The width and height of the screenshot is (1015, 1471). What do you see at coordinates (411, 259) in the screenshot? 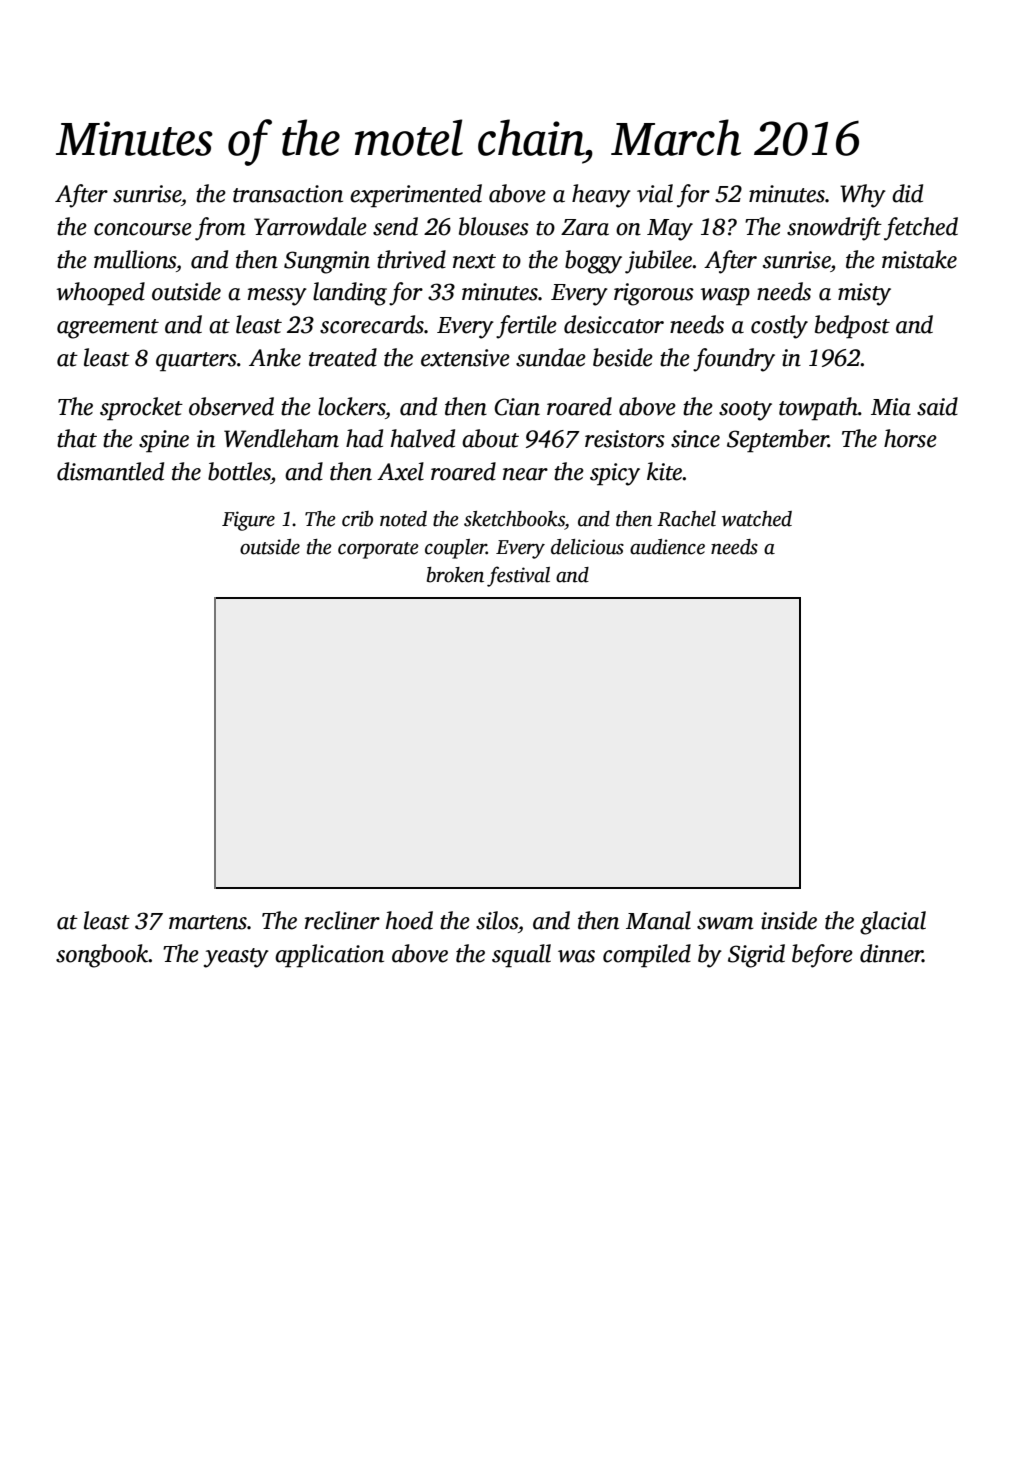
I see `thrived` at bounding box center [411, 259].
